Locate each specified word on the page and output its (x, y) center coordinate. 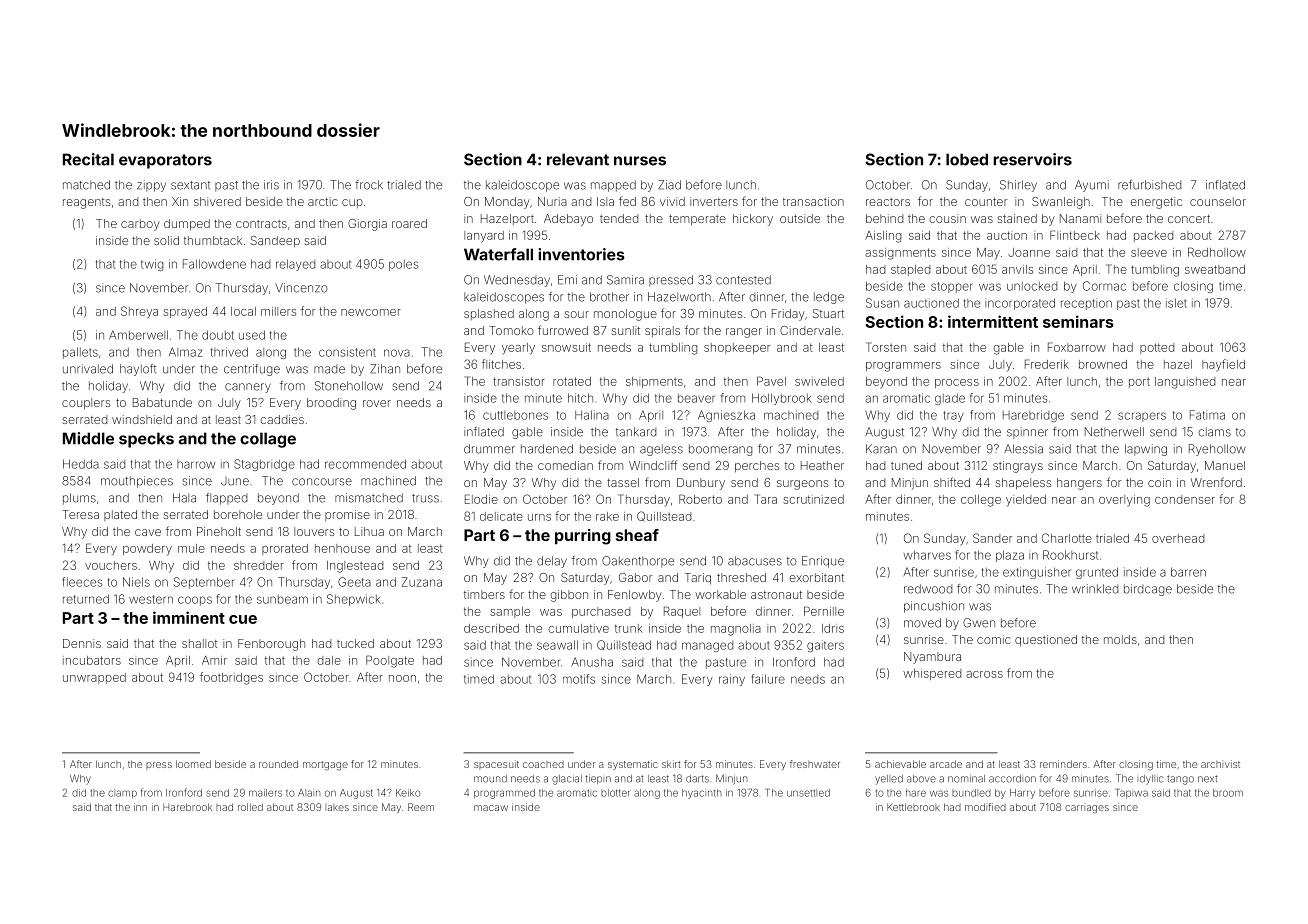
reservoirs (1032, 159)
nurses (640, 161)
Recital (88, 159)
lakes (337, 807)
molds (1120, 639)
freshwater (815, 764)
